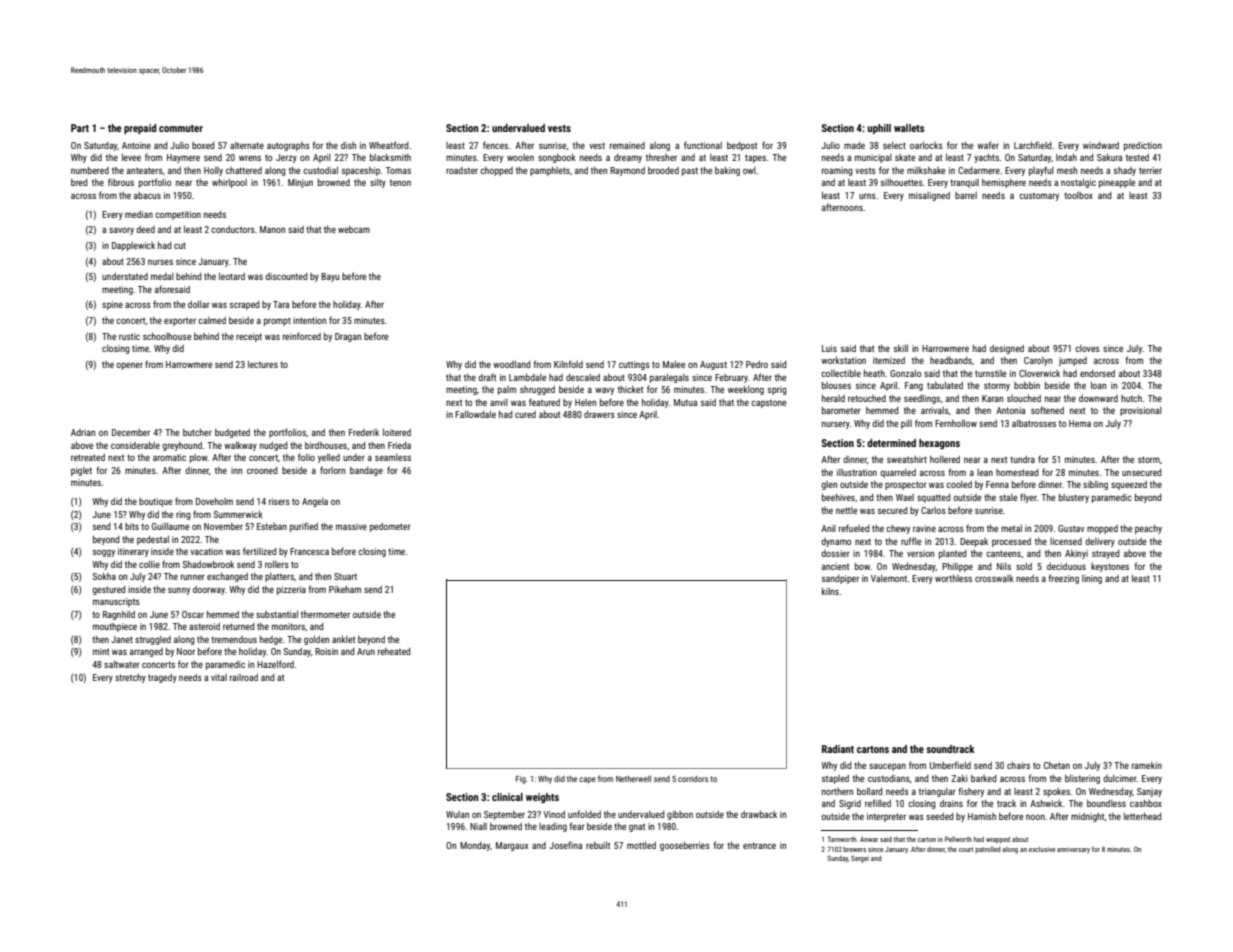 The width and height of the page is (1233, 952). I want to click on cuttings, so click(634, 365).
